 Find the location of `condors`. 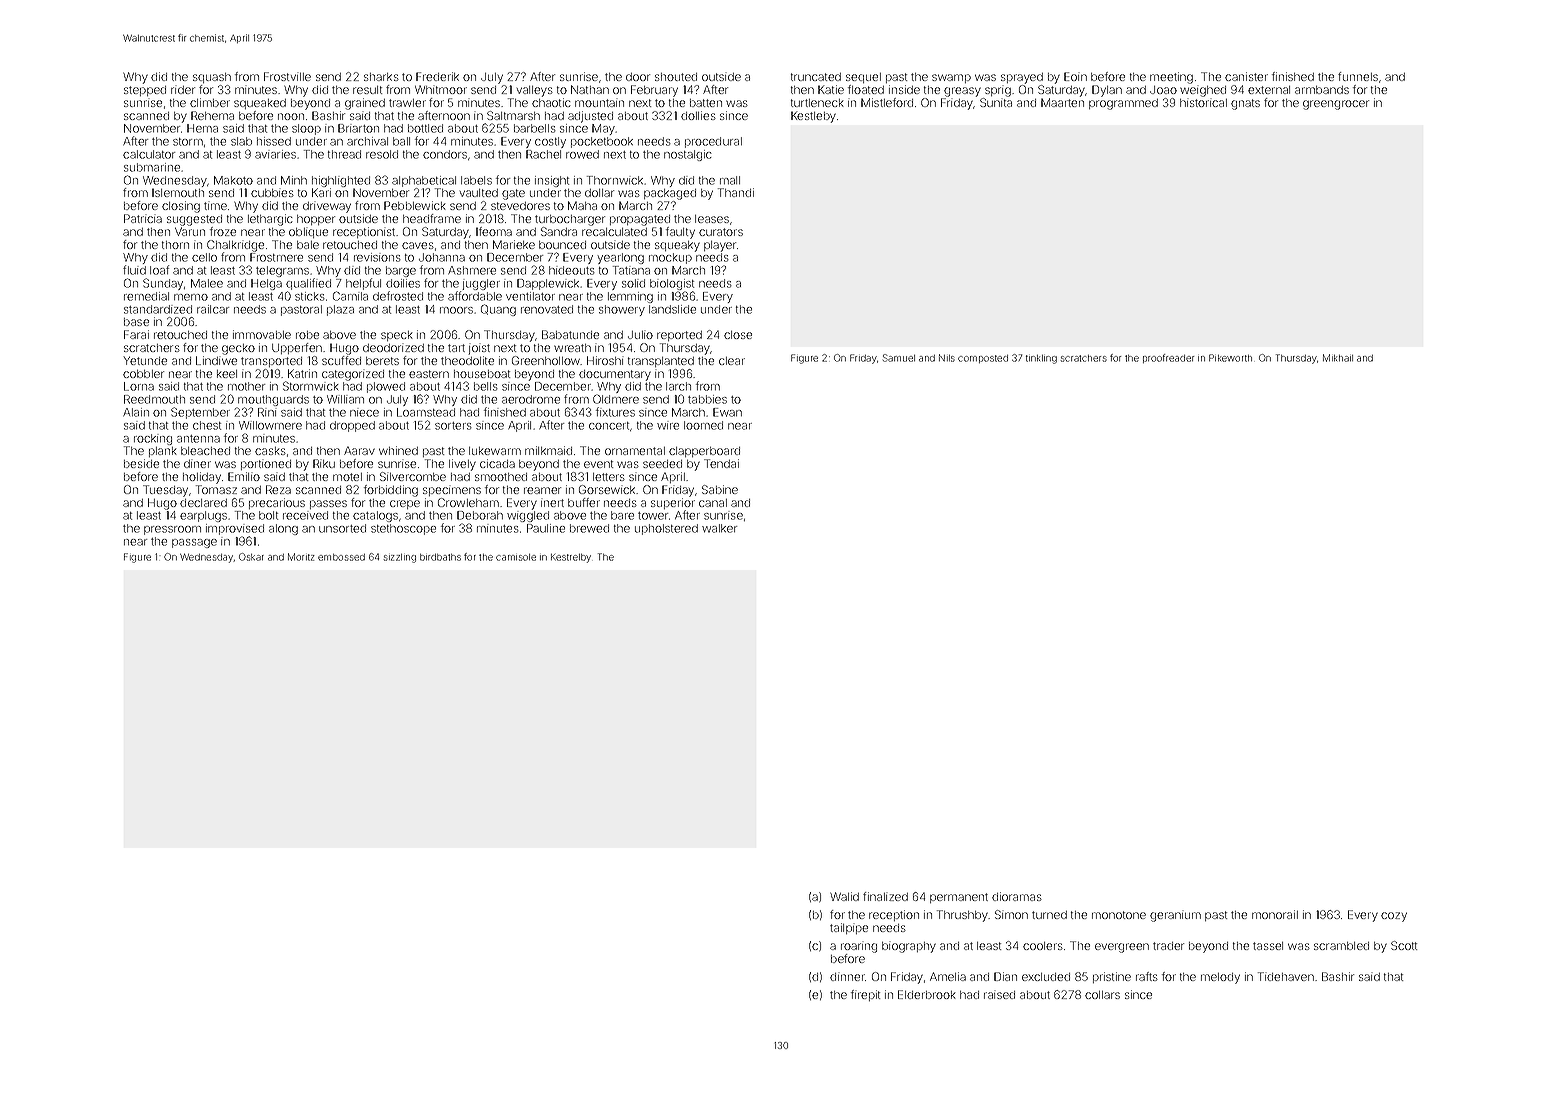

condors is located at coordinates (445, 154).
